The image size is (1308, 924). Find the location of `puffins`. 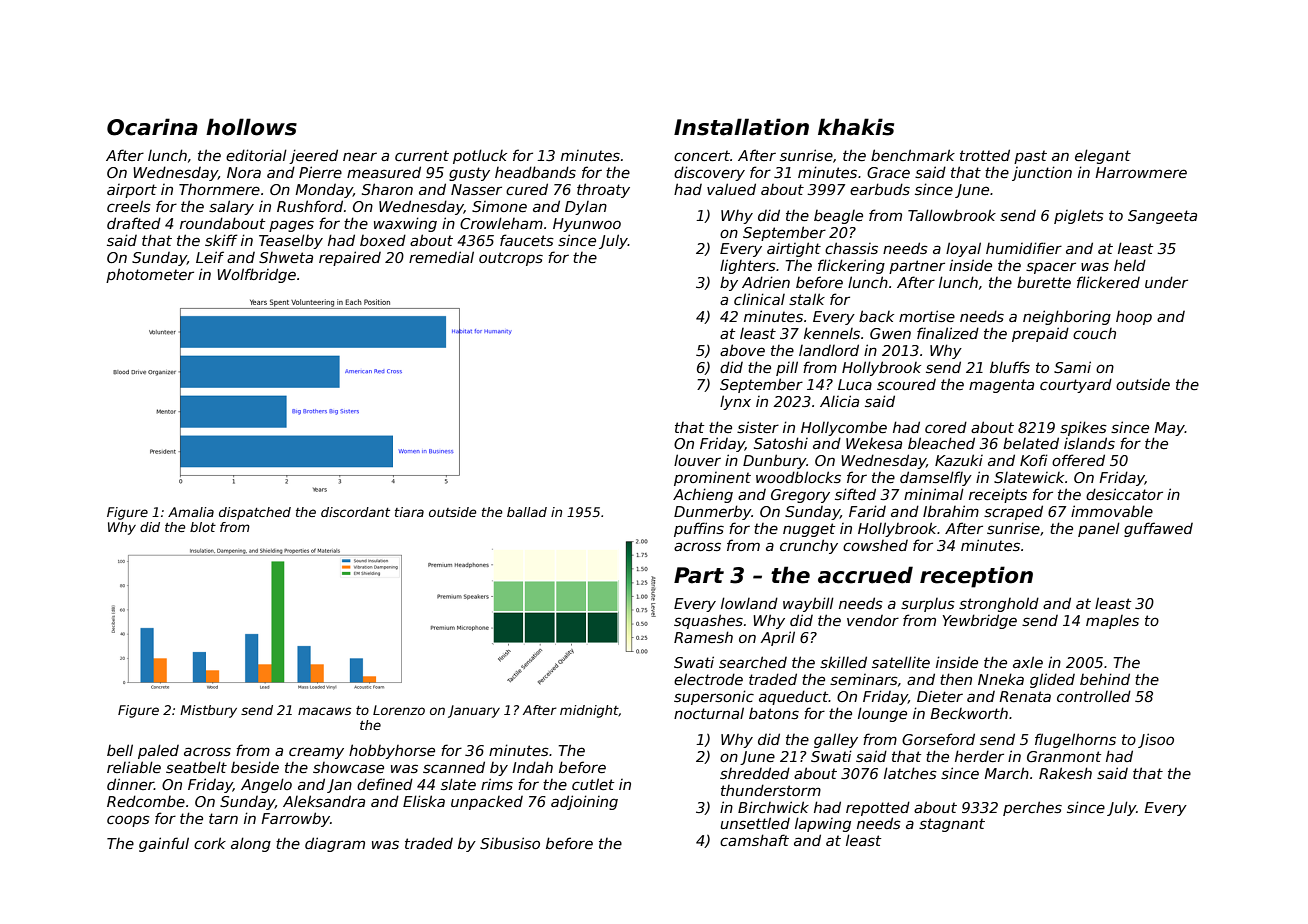

puffins is located at coordinates (699, 529).
